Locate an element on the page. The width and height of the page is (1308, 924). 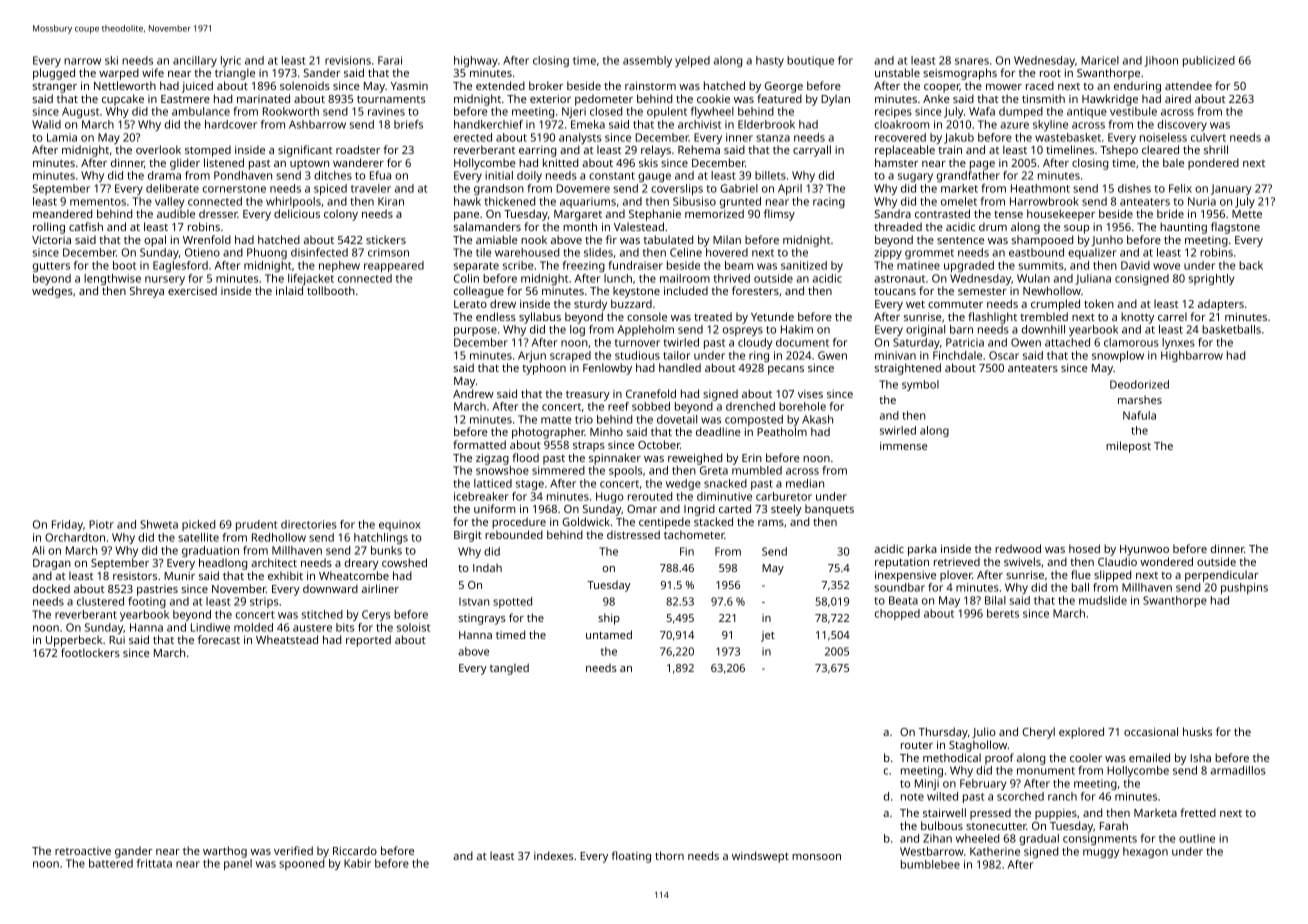
Walid is located at coordinates (46, 124).
